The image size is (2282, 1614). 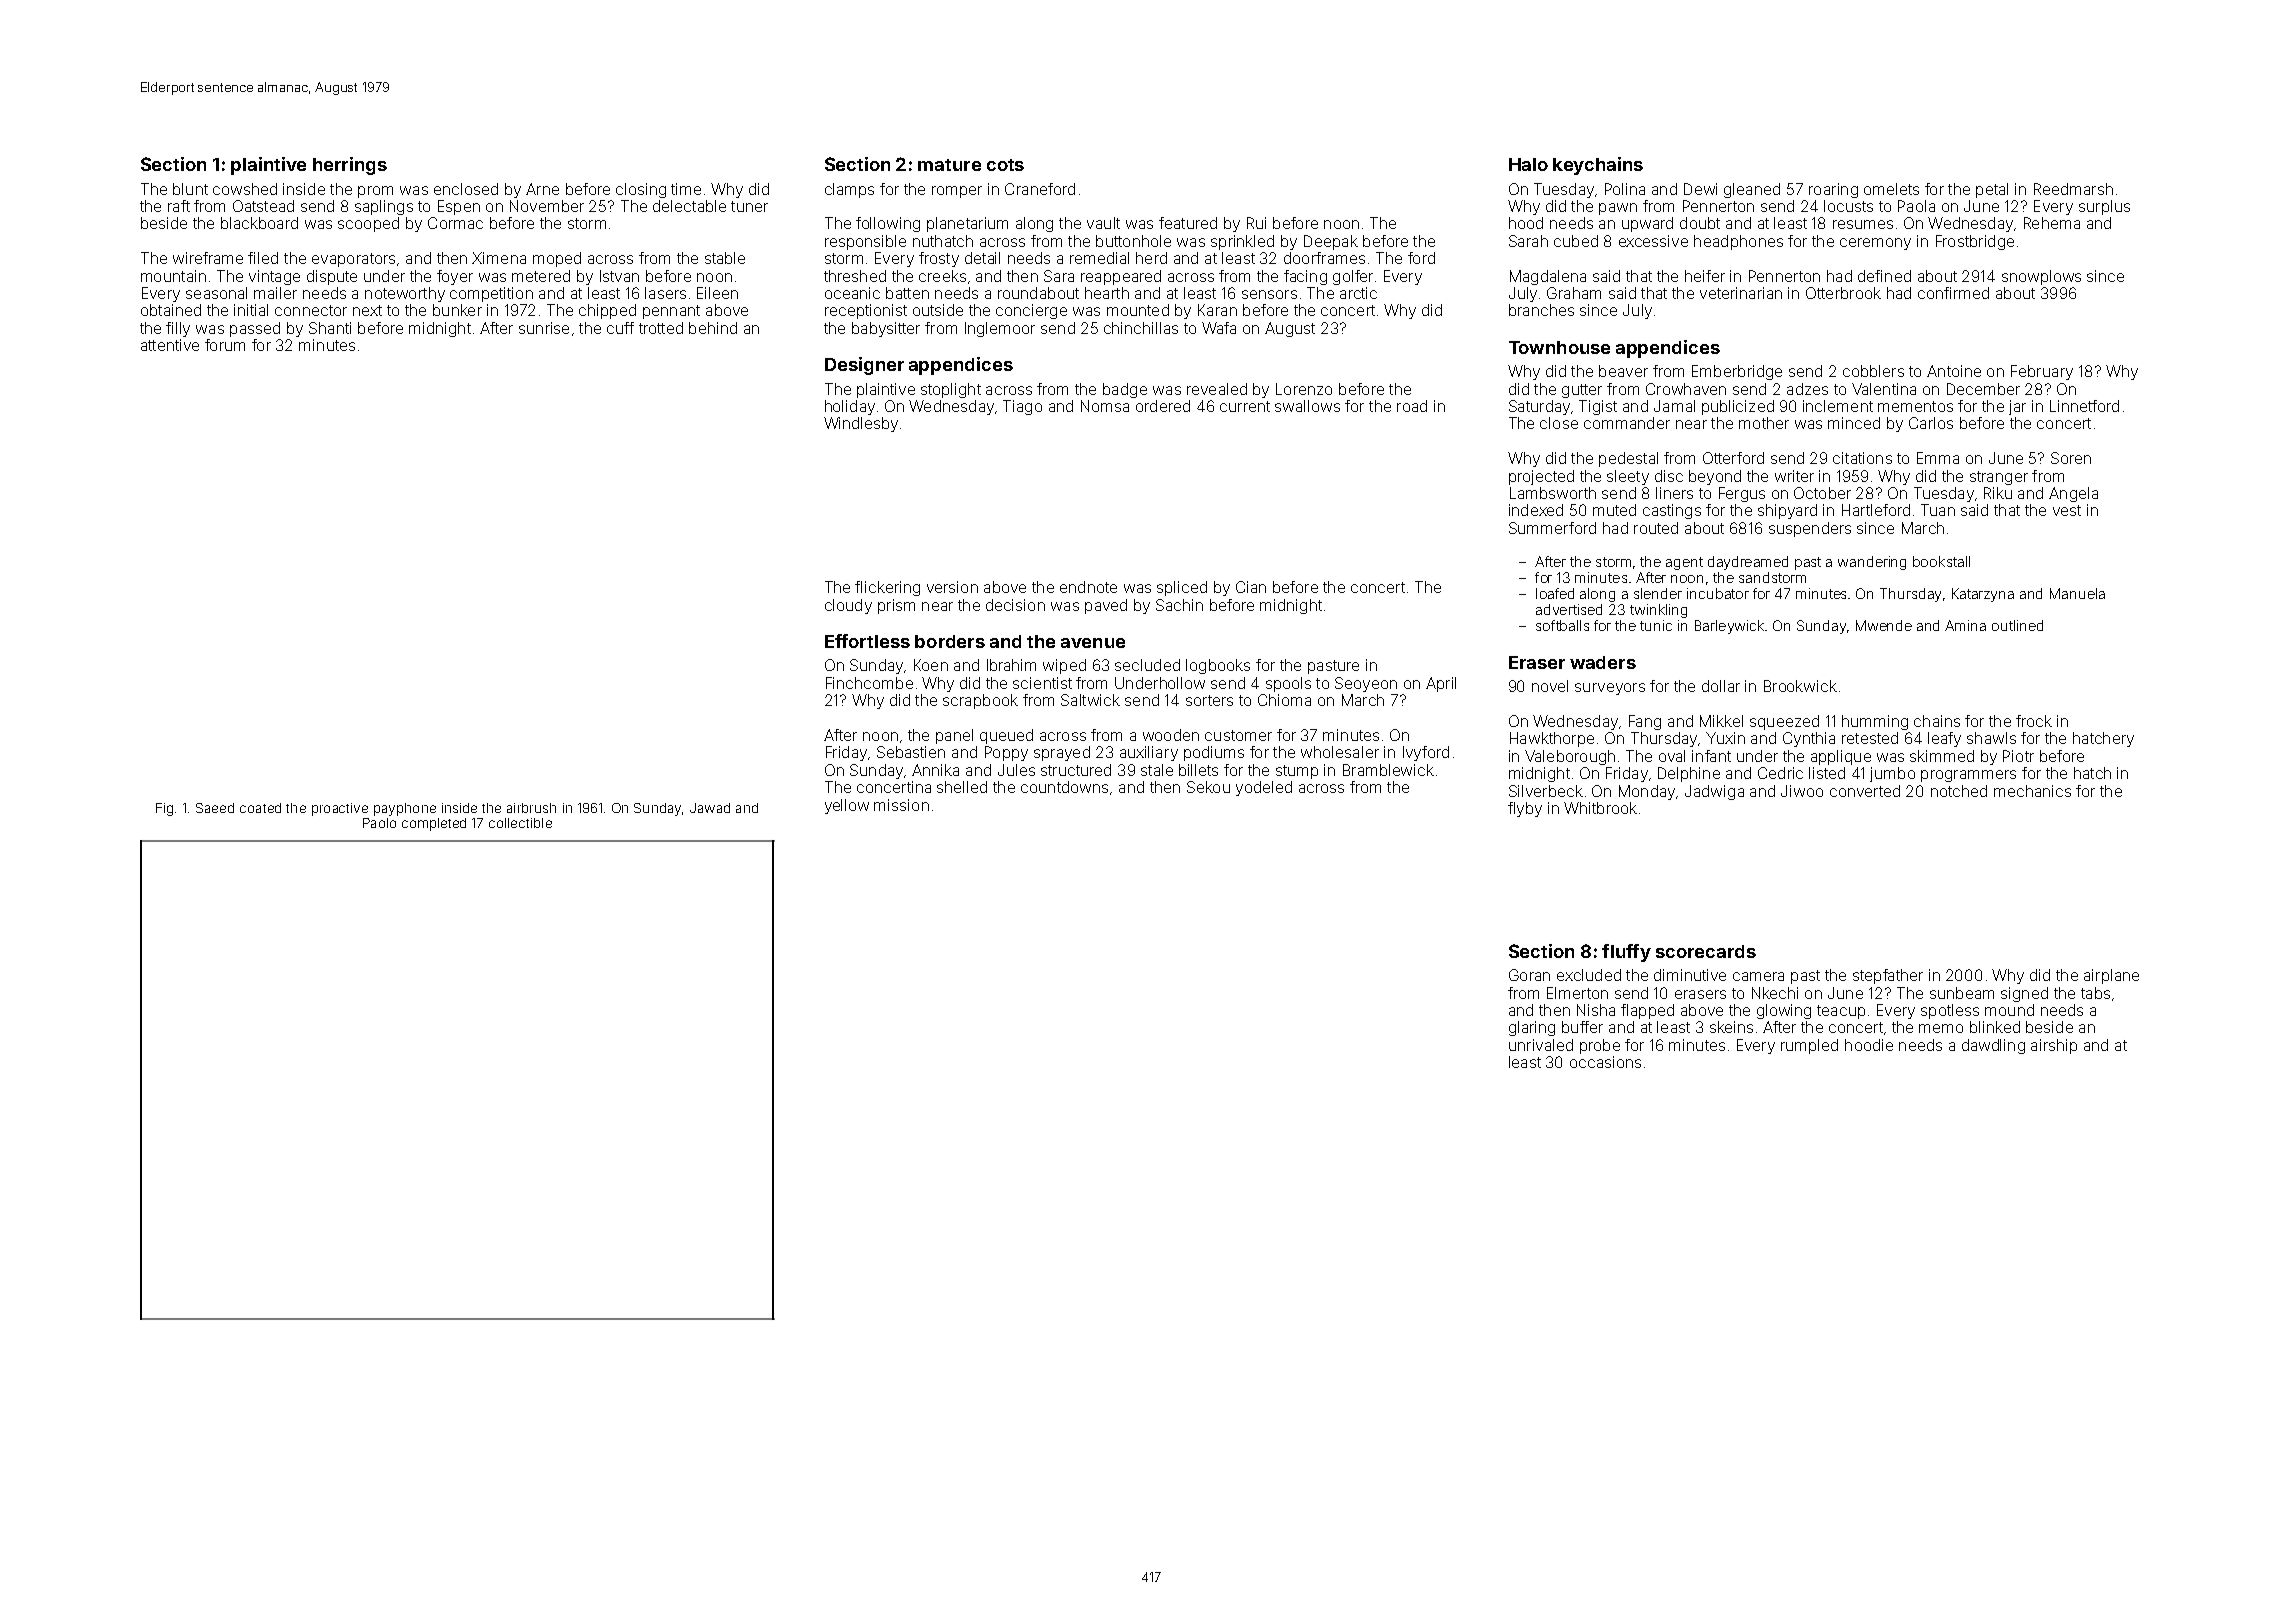 I want to click on mechanics, so click(x=2032, y=791).
